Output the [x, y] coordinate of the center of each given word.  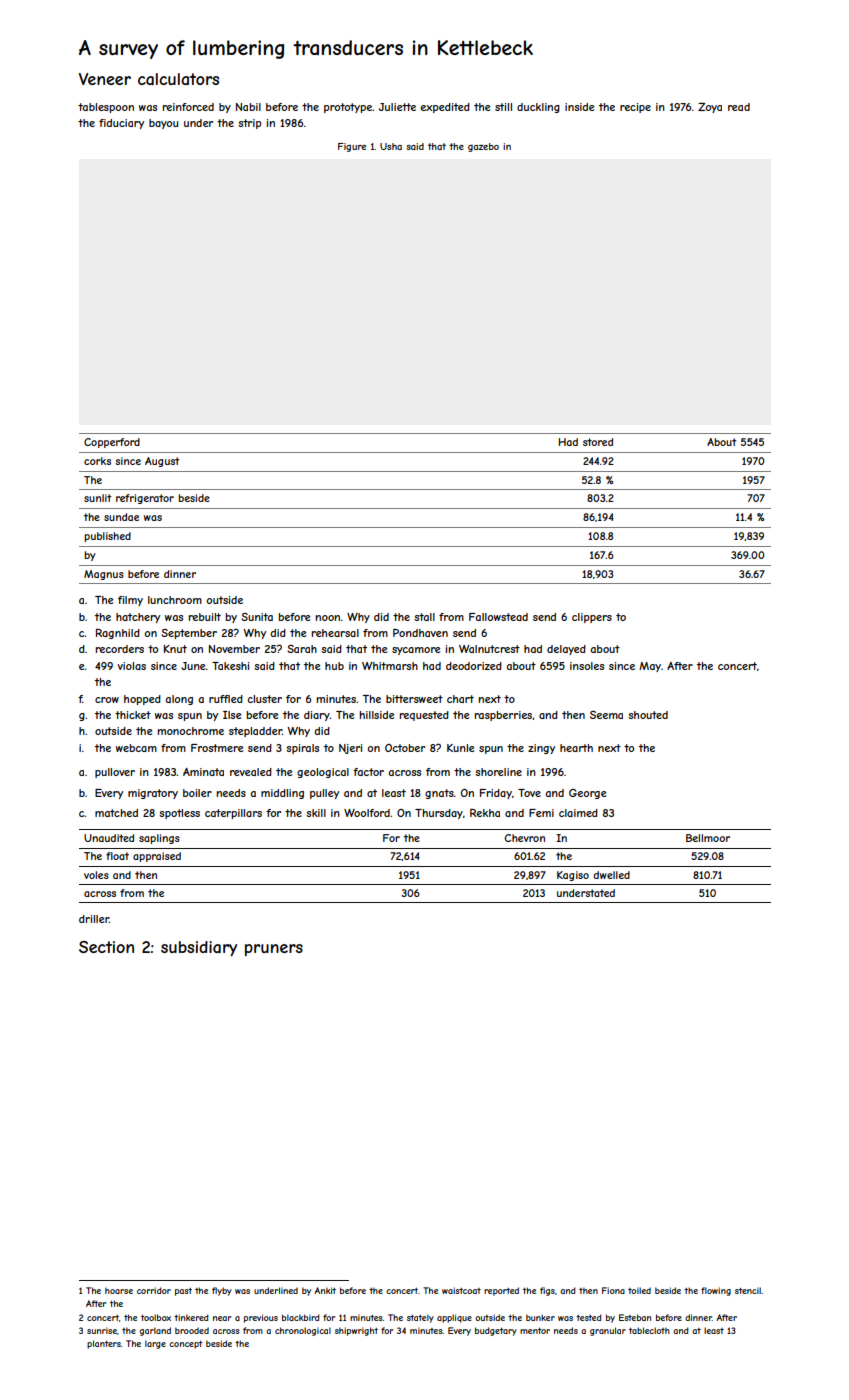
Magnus [104, 575]
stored [598, 442]
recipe [635, 108]
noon [328, 618]
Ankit [325, 1290]
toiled [639, 1290]
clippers [592, 618]
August [162, 462]
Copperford [112, 443]
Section [106, 947]
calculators [178, 79]
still [503, 107]
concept [186, 1345]
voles [96, 875]
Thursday [439, 814]
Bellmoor [708, 838]
